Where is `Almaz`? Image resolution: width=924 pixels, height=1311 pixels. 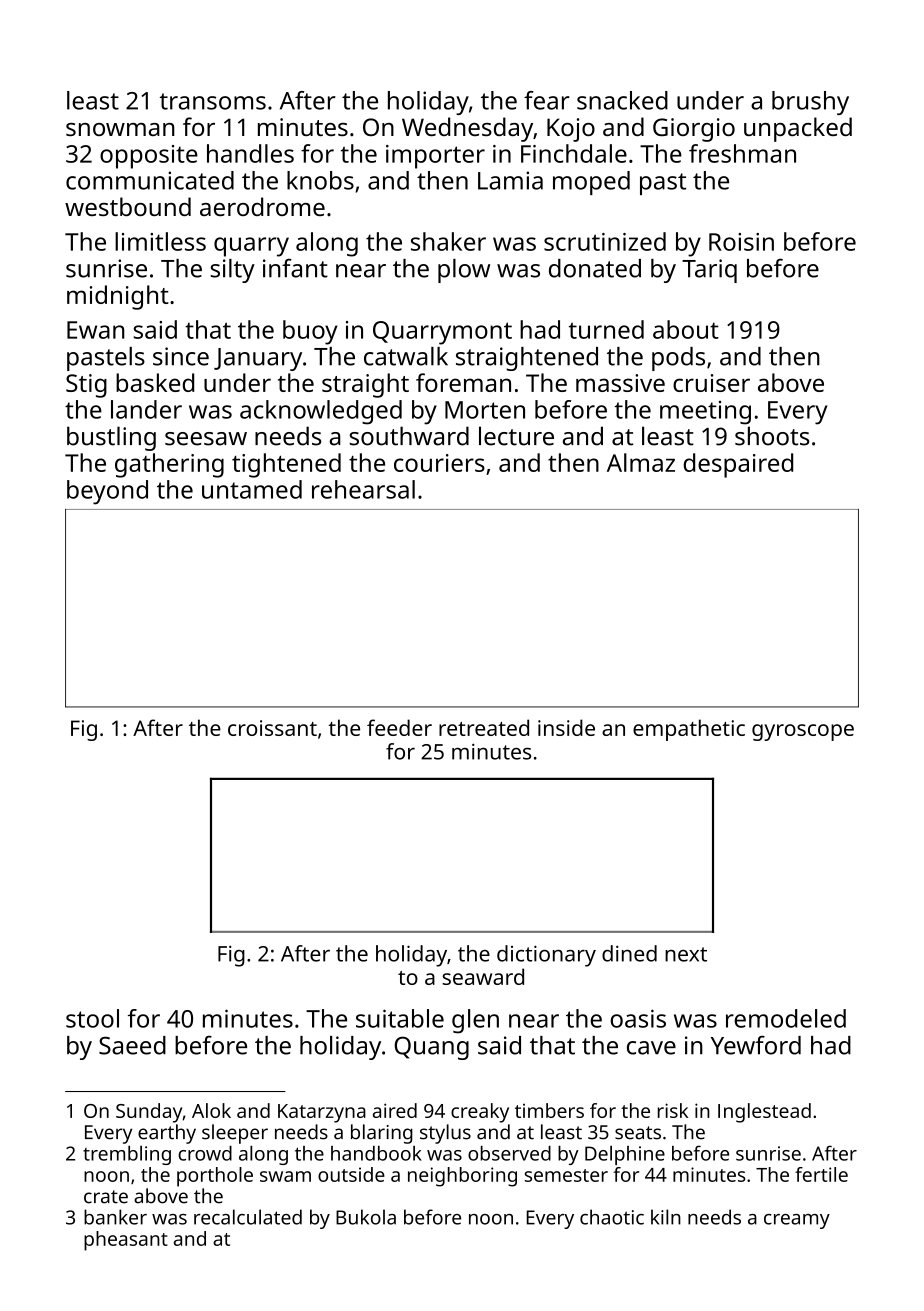
Almaz is located at coordinates (641, 462).
